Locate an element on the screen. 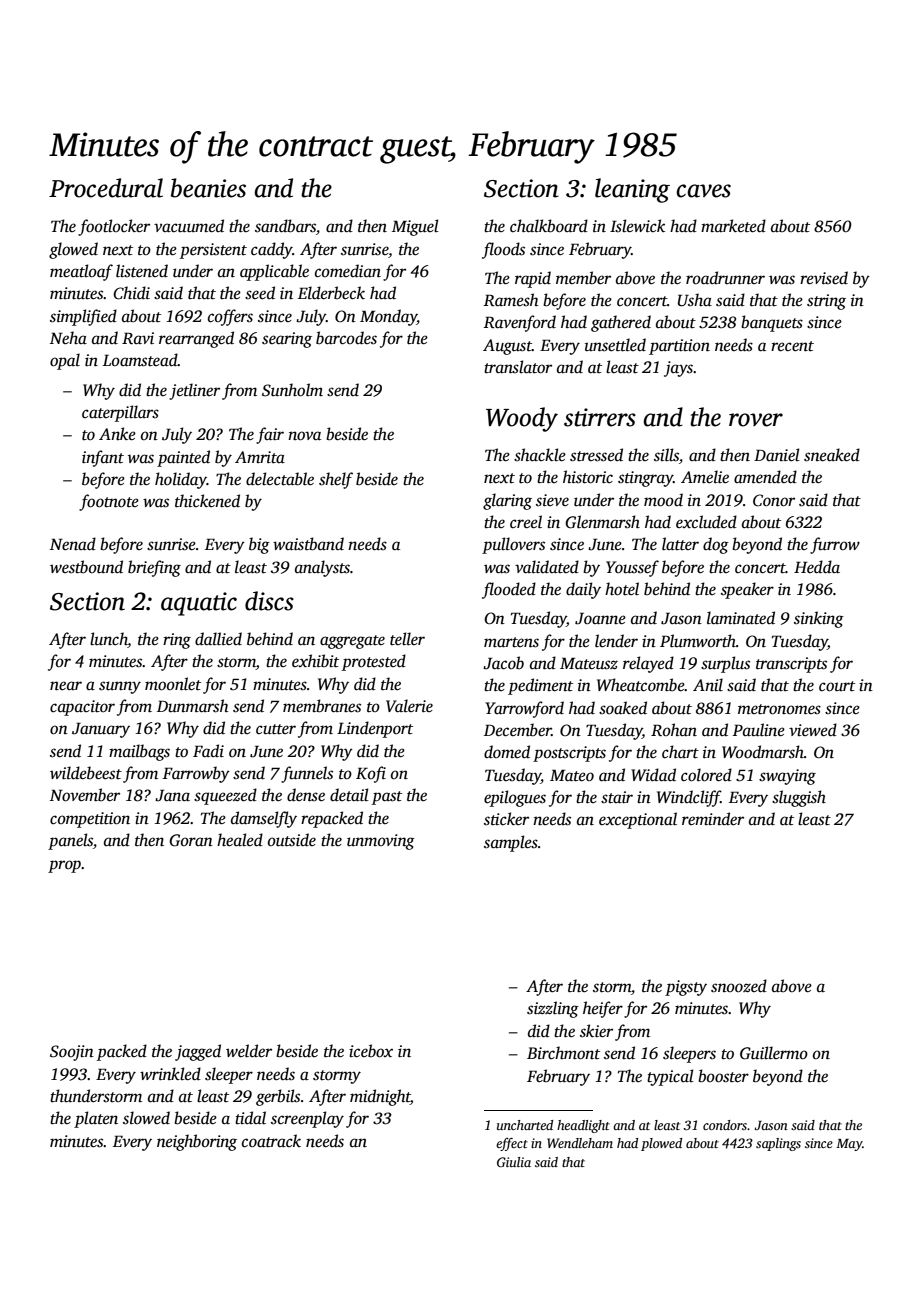  Wendleham is located at coordinates (580, 1143).
